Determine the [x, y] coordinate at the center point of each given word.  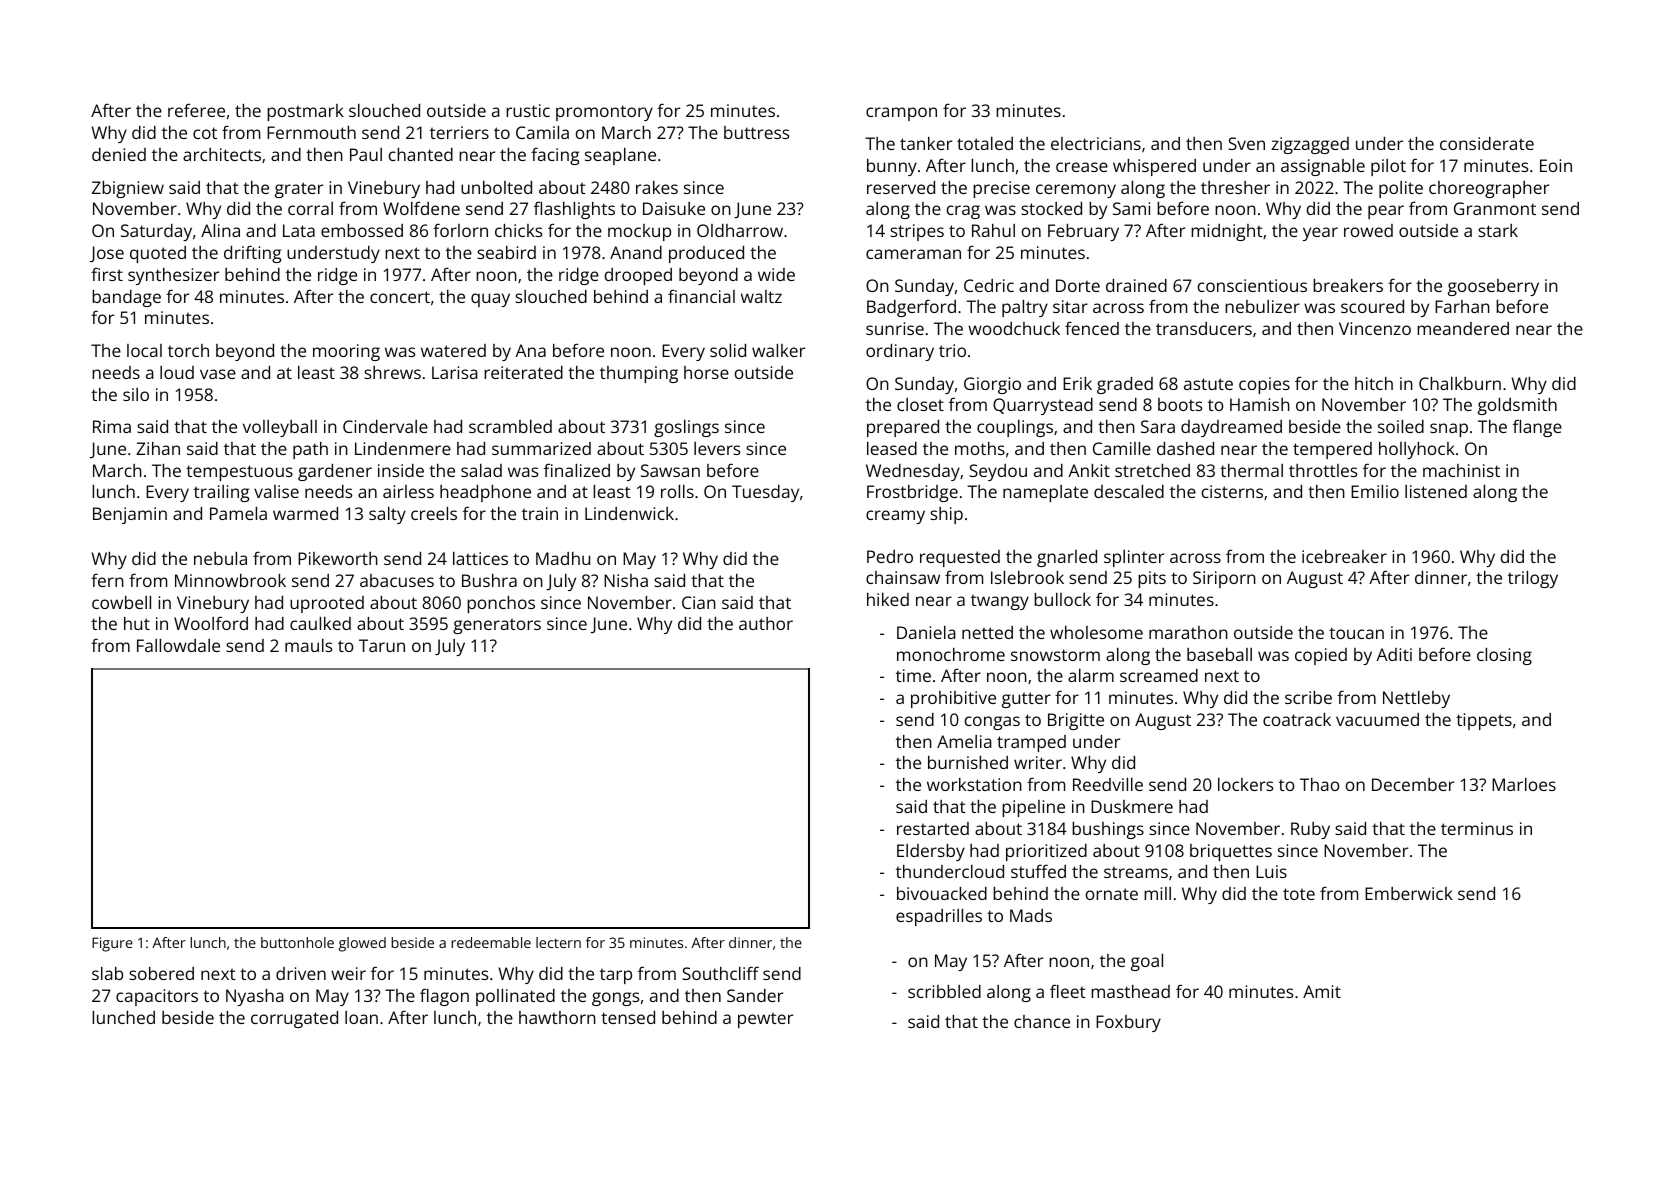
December [1413, 784]
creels [434, 513]
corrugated [294, 1019]
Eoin [1556, 165]
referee [196, 110]
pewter [765, 1020]
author [766, 623]
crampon [901, 114]
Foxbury [1128, 1023]
